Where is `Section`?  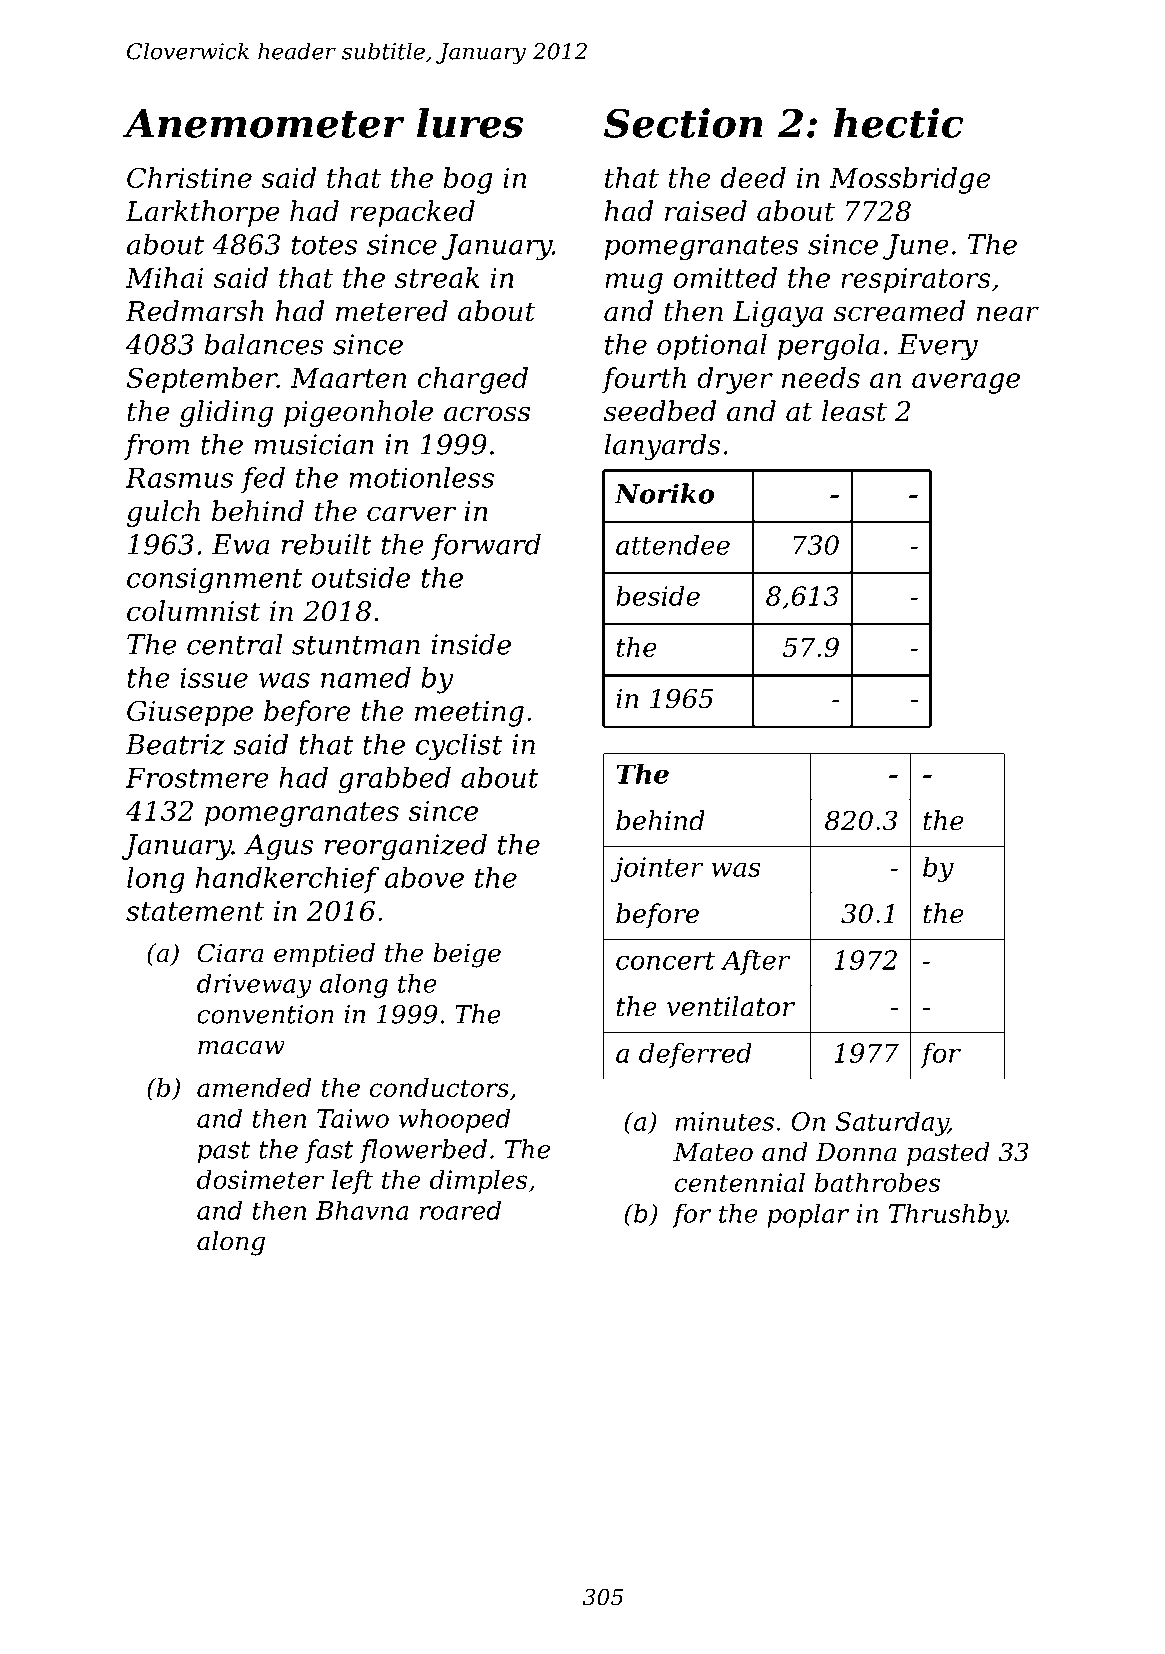 Section is located at coordinates (683, 123).
